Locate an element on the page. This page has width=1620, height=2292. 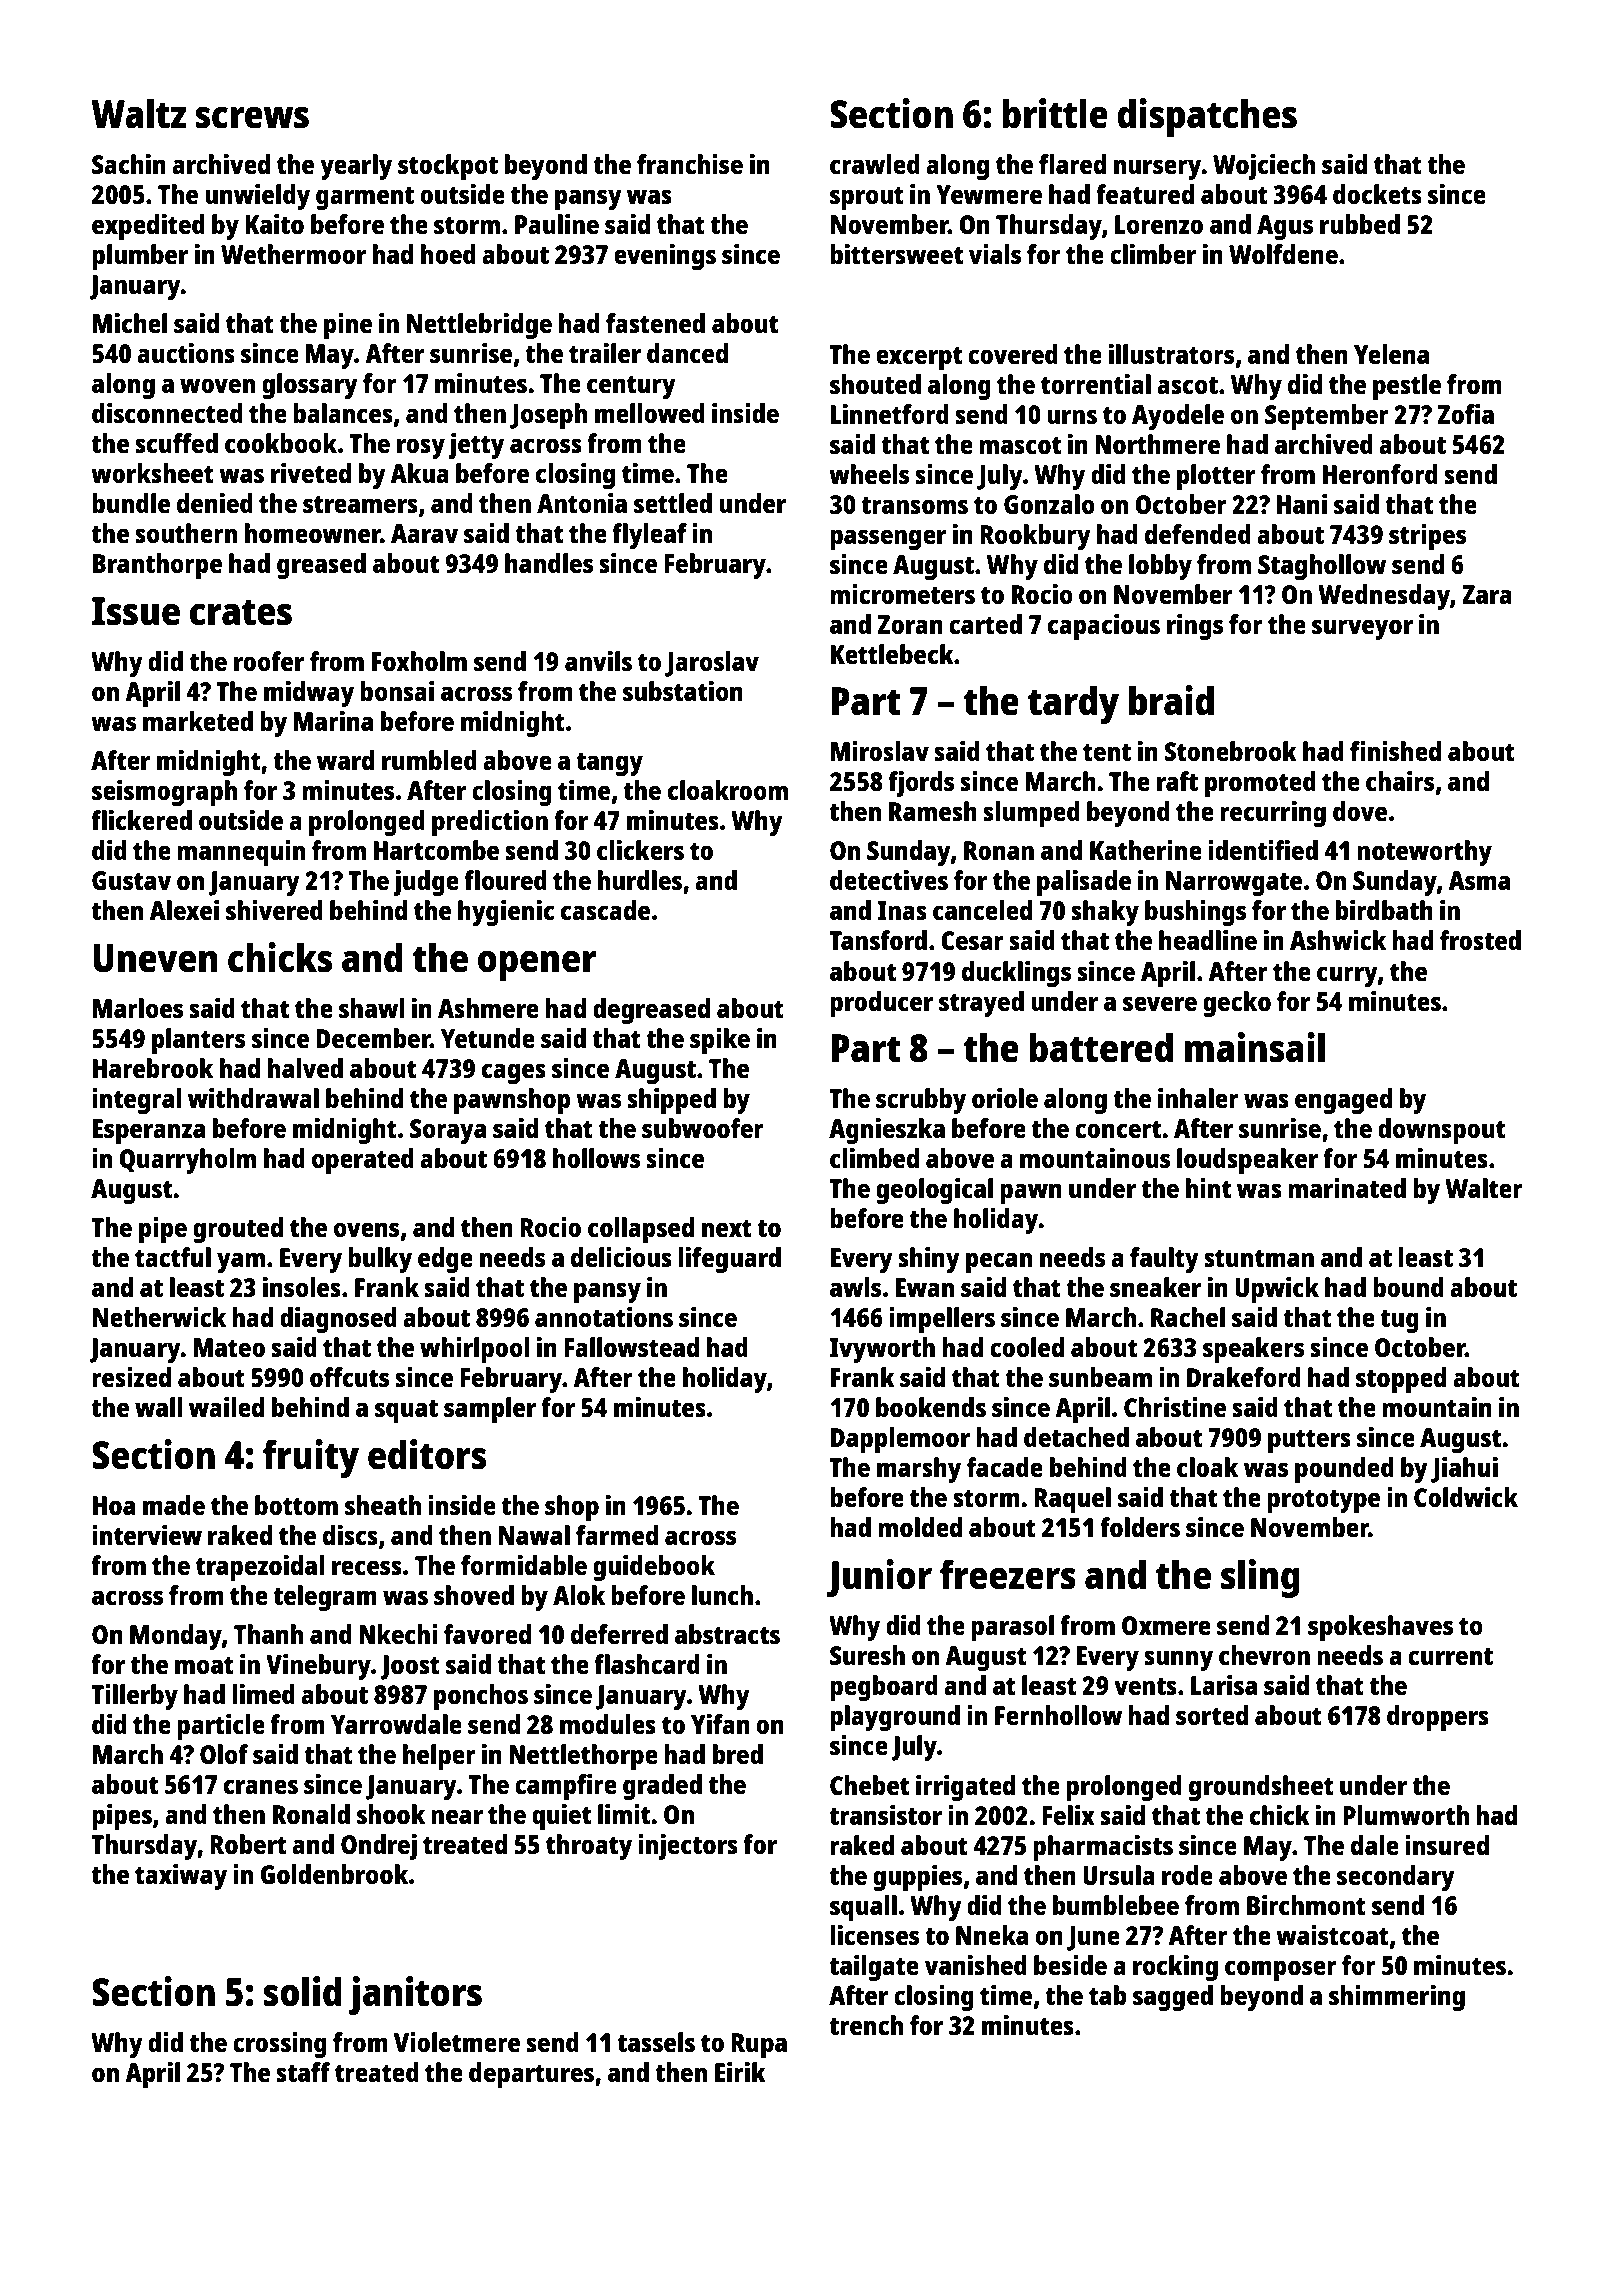
homeowner is located at coordinates (313, 533).
